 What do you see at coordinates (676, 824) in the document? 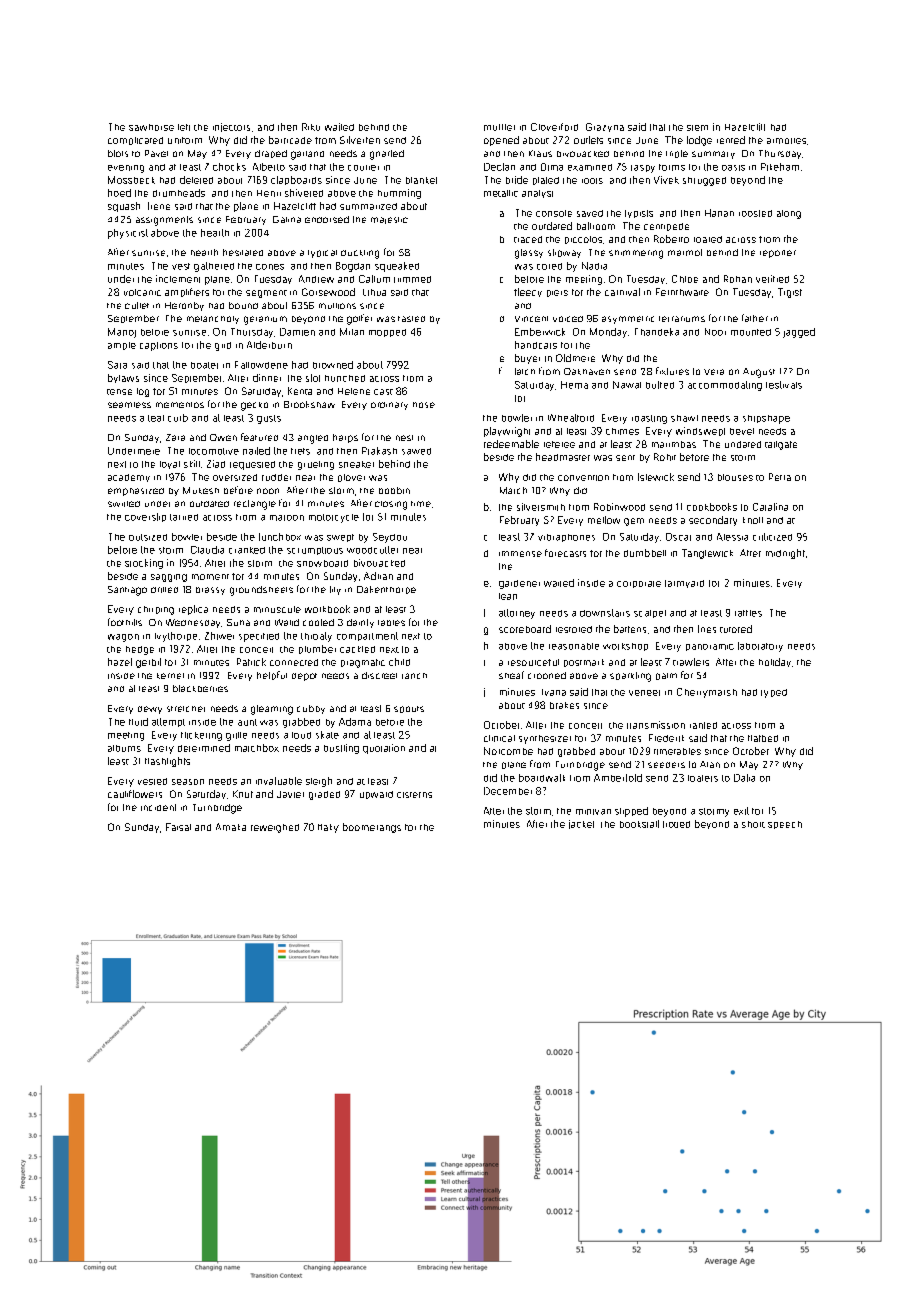
I see `trotted` at bounding box center [676, 824].
